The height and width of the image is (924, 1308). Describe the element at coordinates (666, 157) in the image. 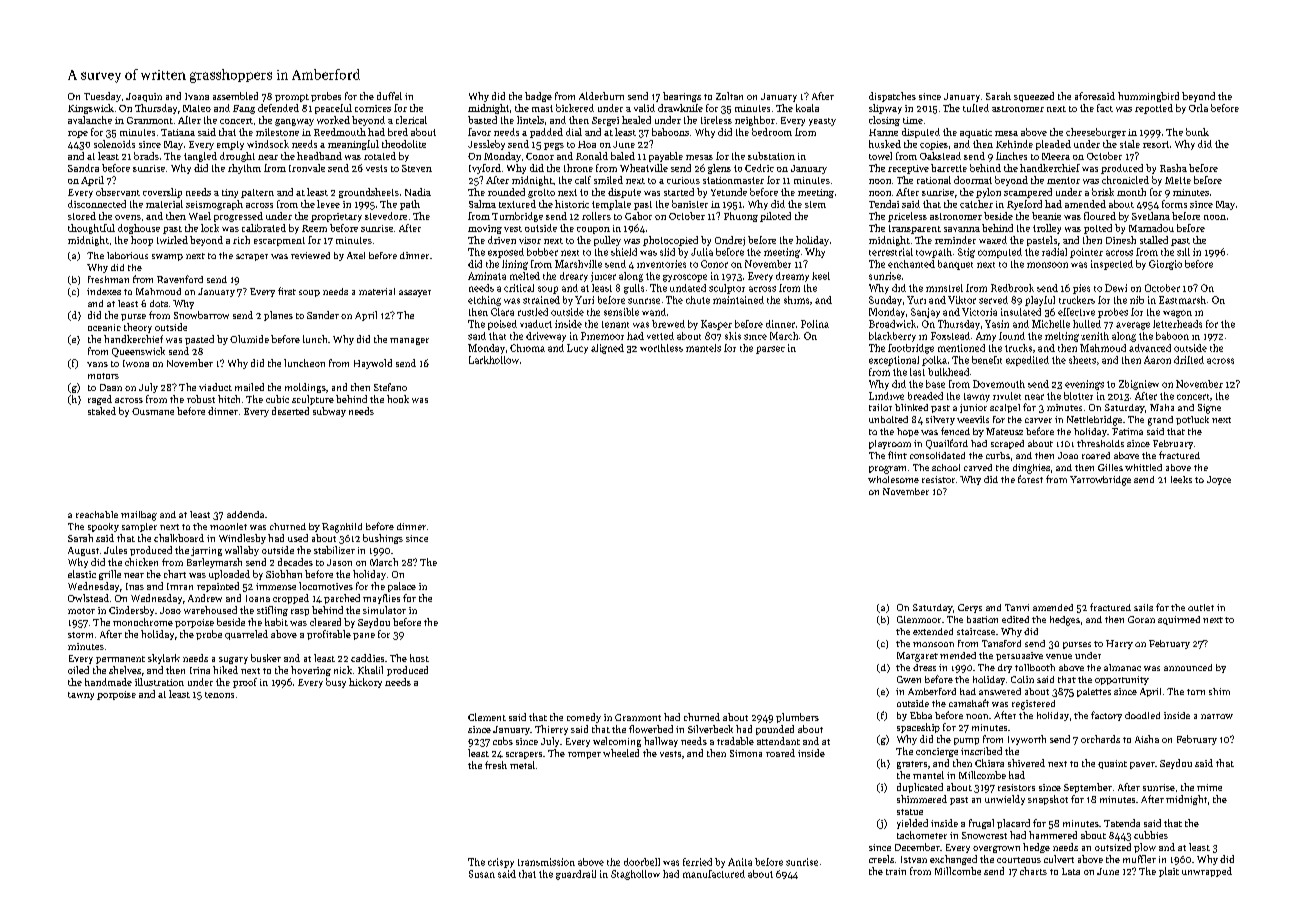

I see `payable` at that location.
